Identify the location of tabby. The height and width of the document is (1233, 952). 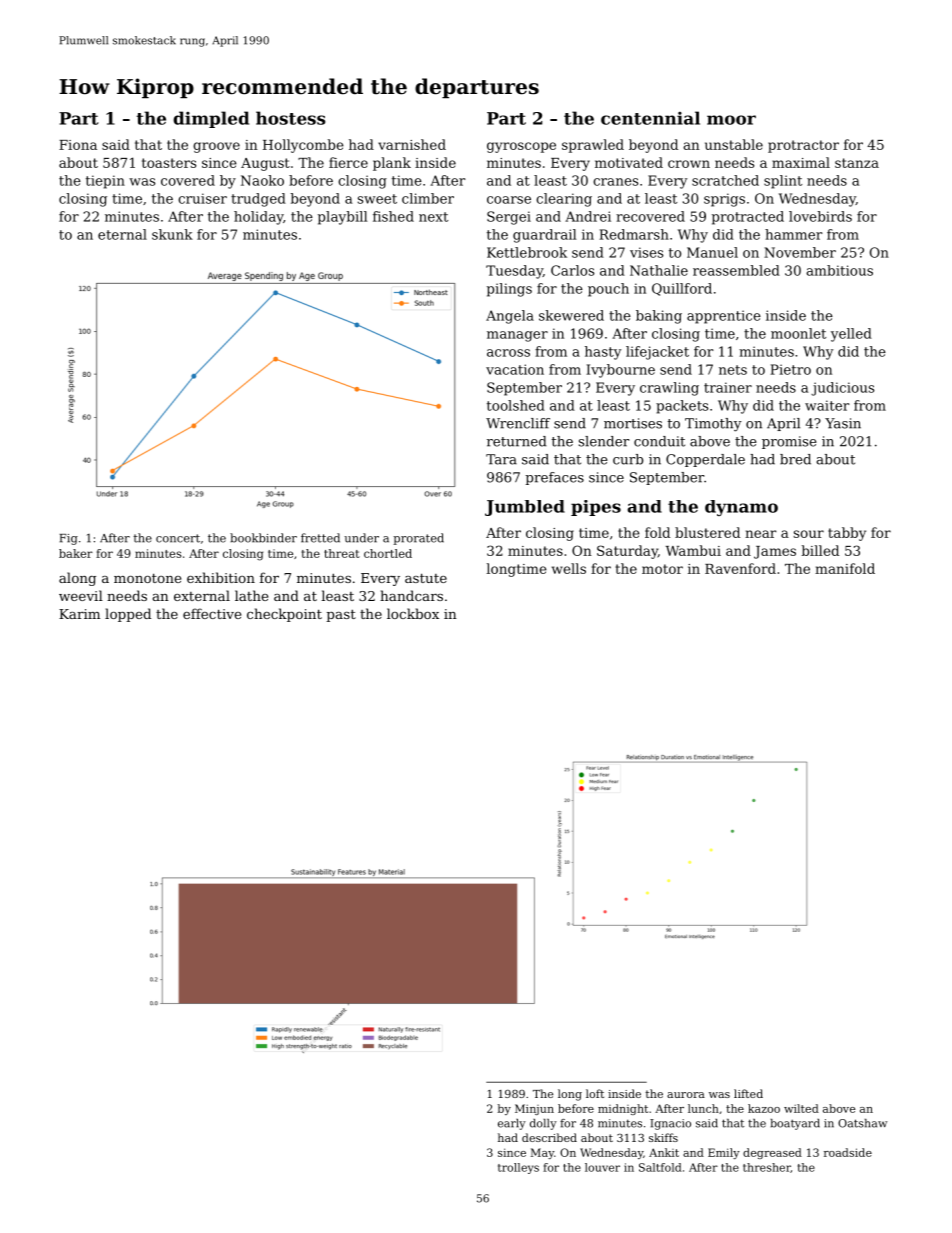
(847, 534).
